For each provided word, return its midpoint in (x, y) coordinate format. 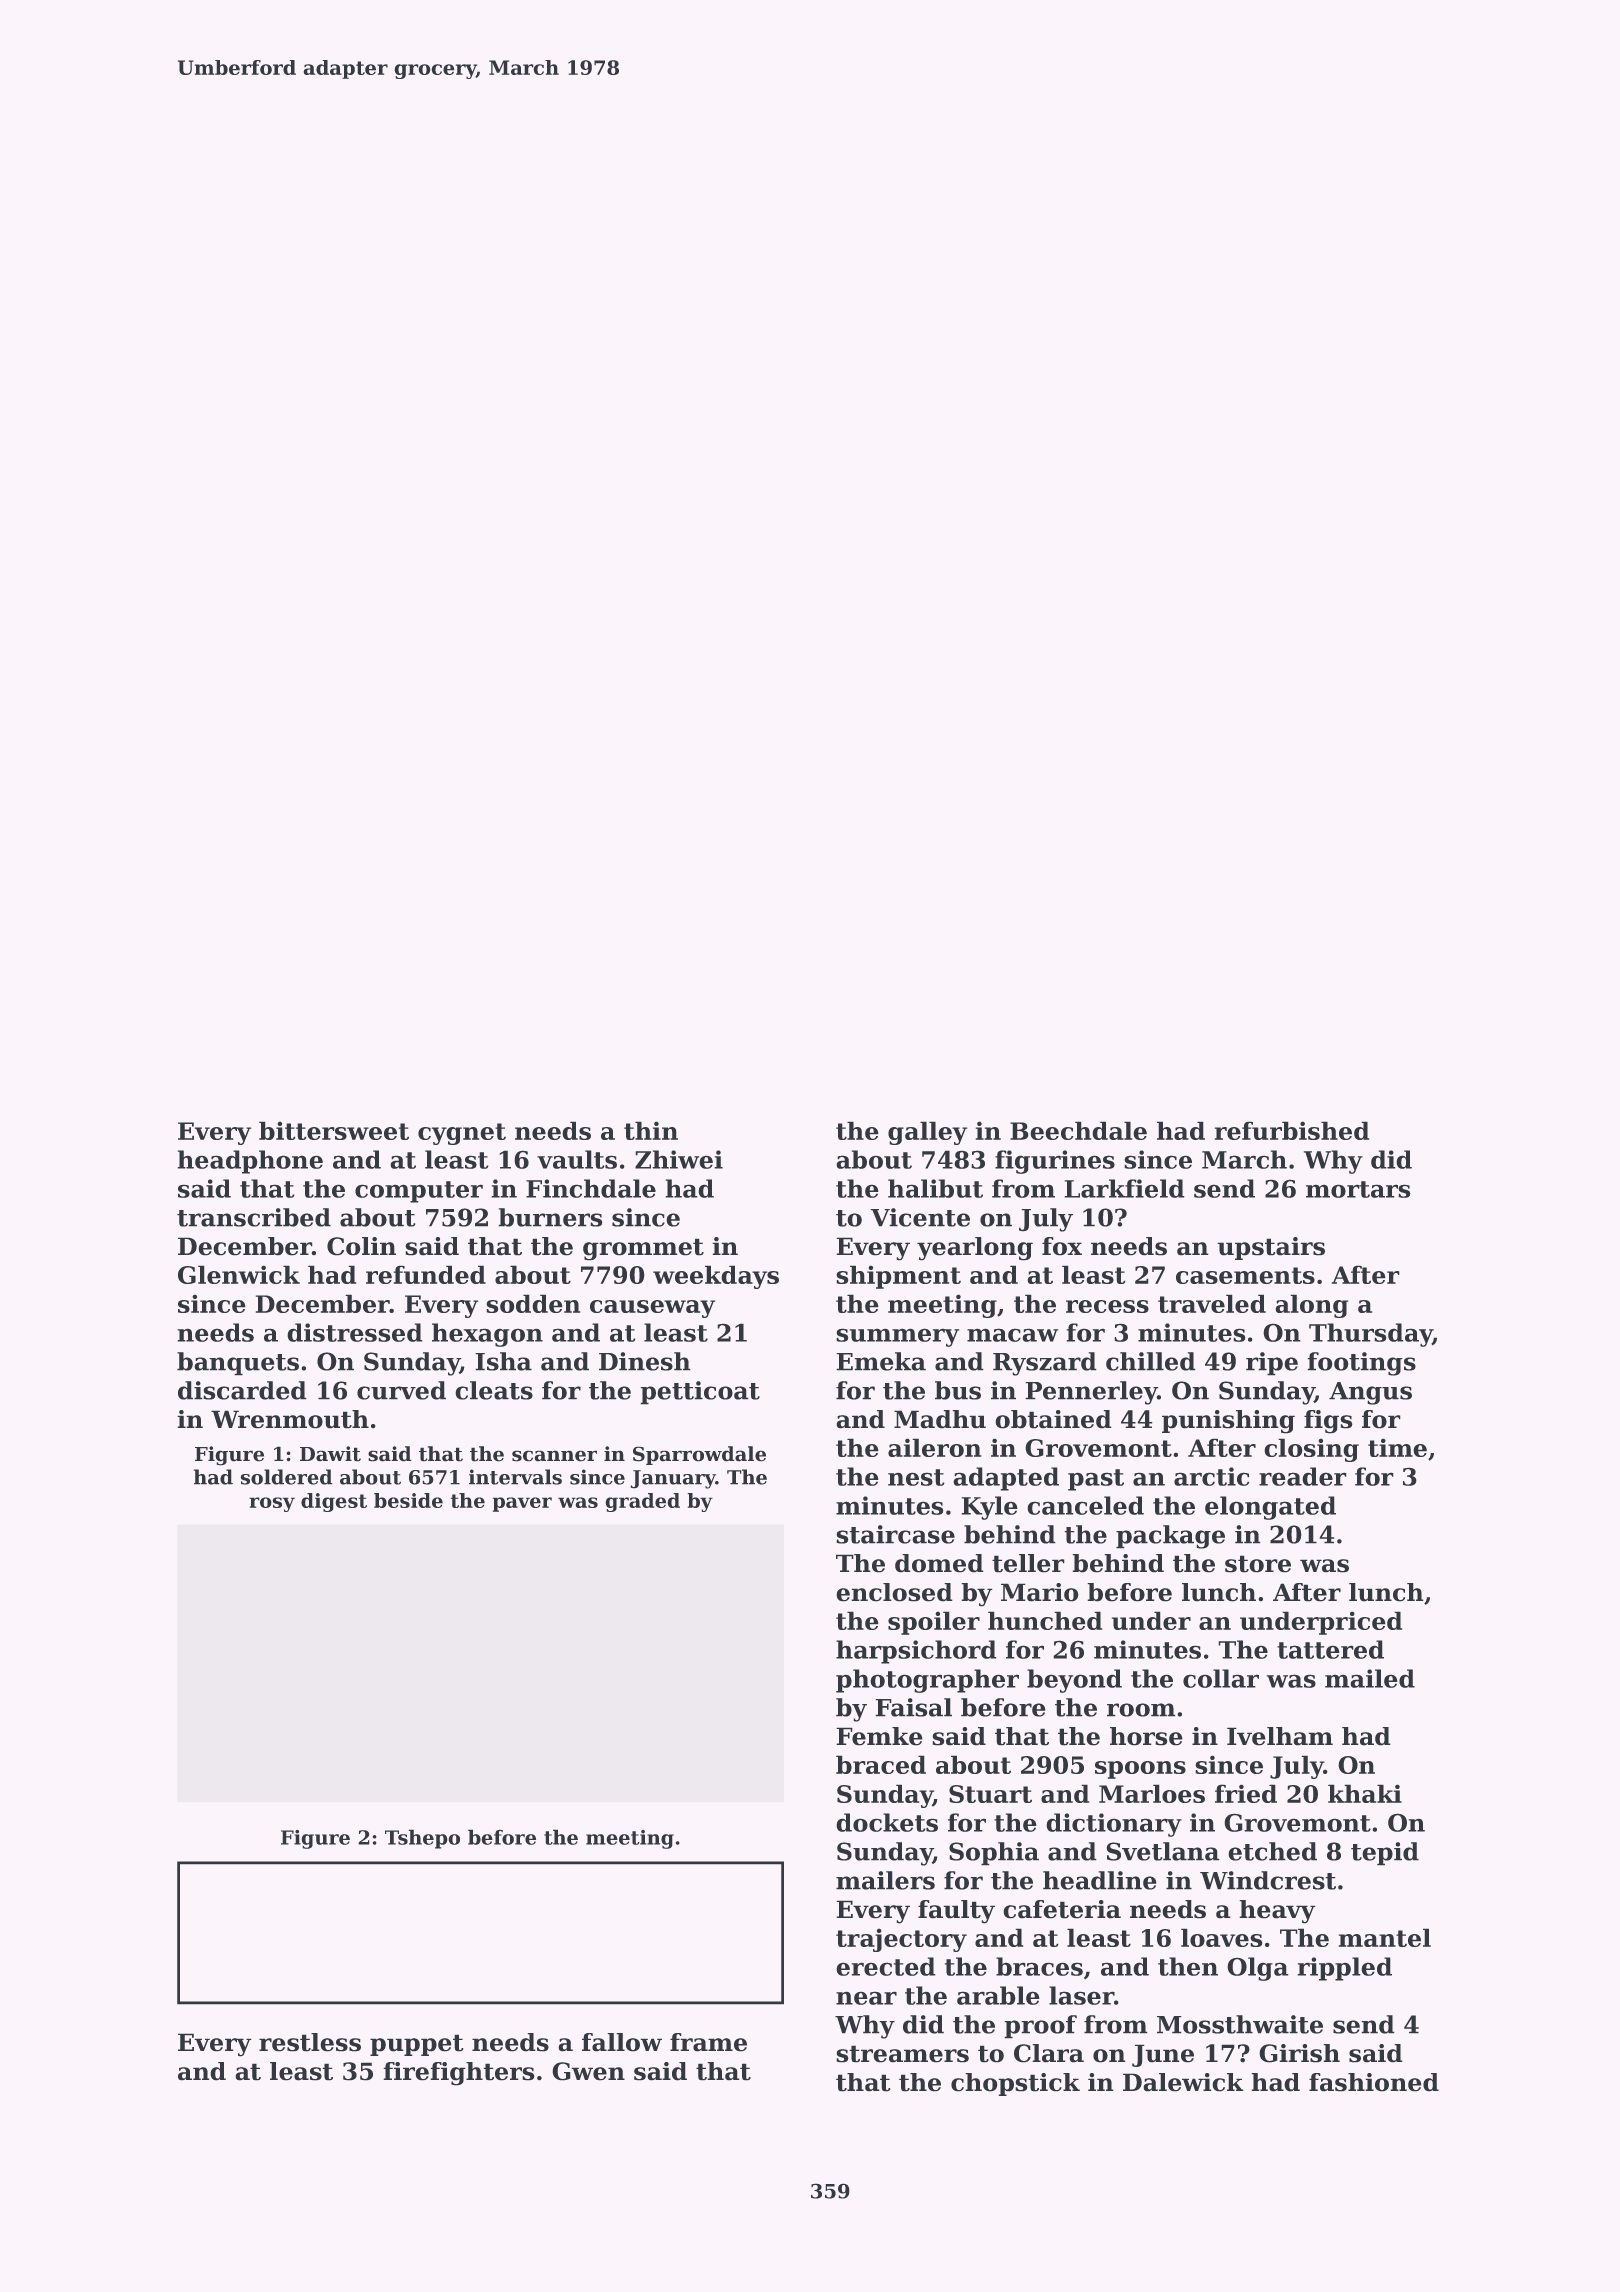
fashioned (1374, 2082)
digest (334, 1502)
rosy (272, 1504)
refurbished (1292, 1130)
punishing (1228, 1422)
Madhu (940, 1419)
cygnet (462, 1134)
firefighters (459, 2074)
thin (651, 1130)
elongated (1270, 1508)
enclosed (894, 1592)
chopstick (1015, 2084)
